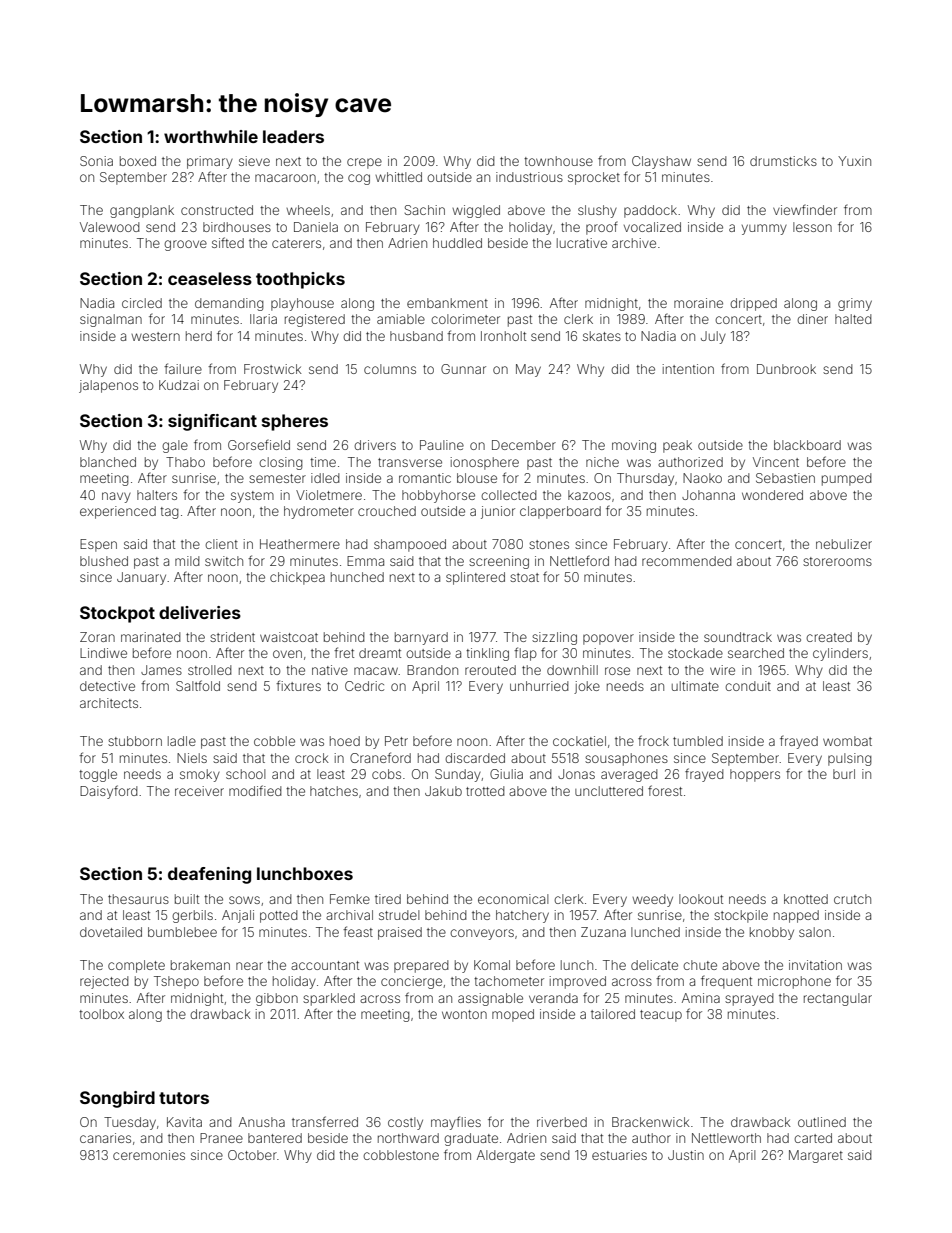 Image resolution: width=952 pixels, height=1233 pixels. Describe the element at coordinates (149, 1155) in the image. I see `ceremonies` at that location.
